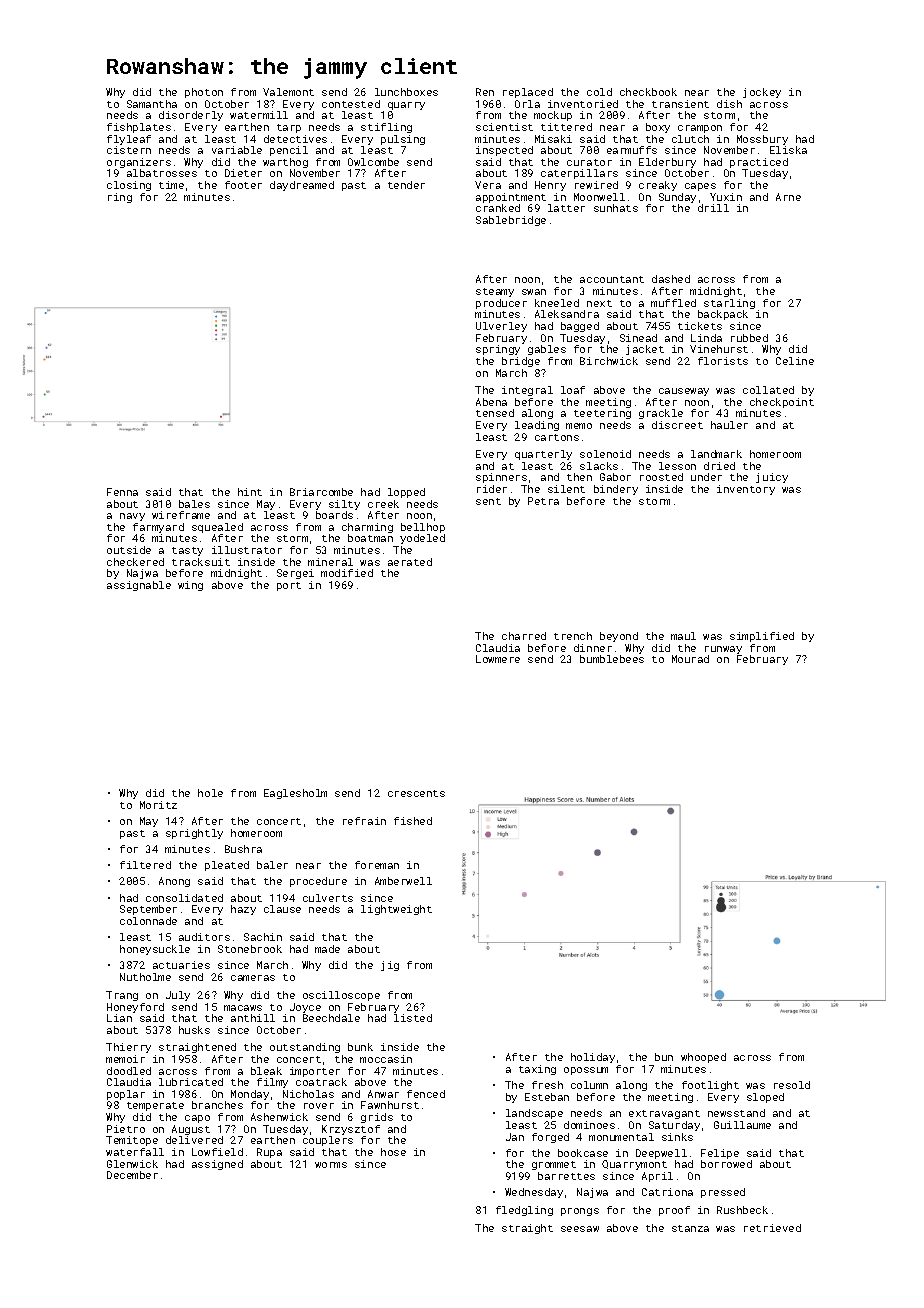 Image resolution: width=924 pixels, height=1308 pixels. I want to click on simplified, so click(762, 637).
